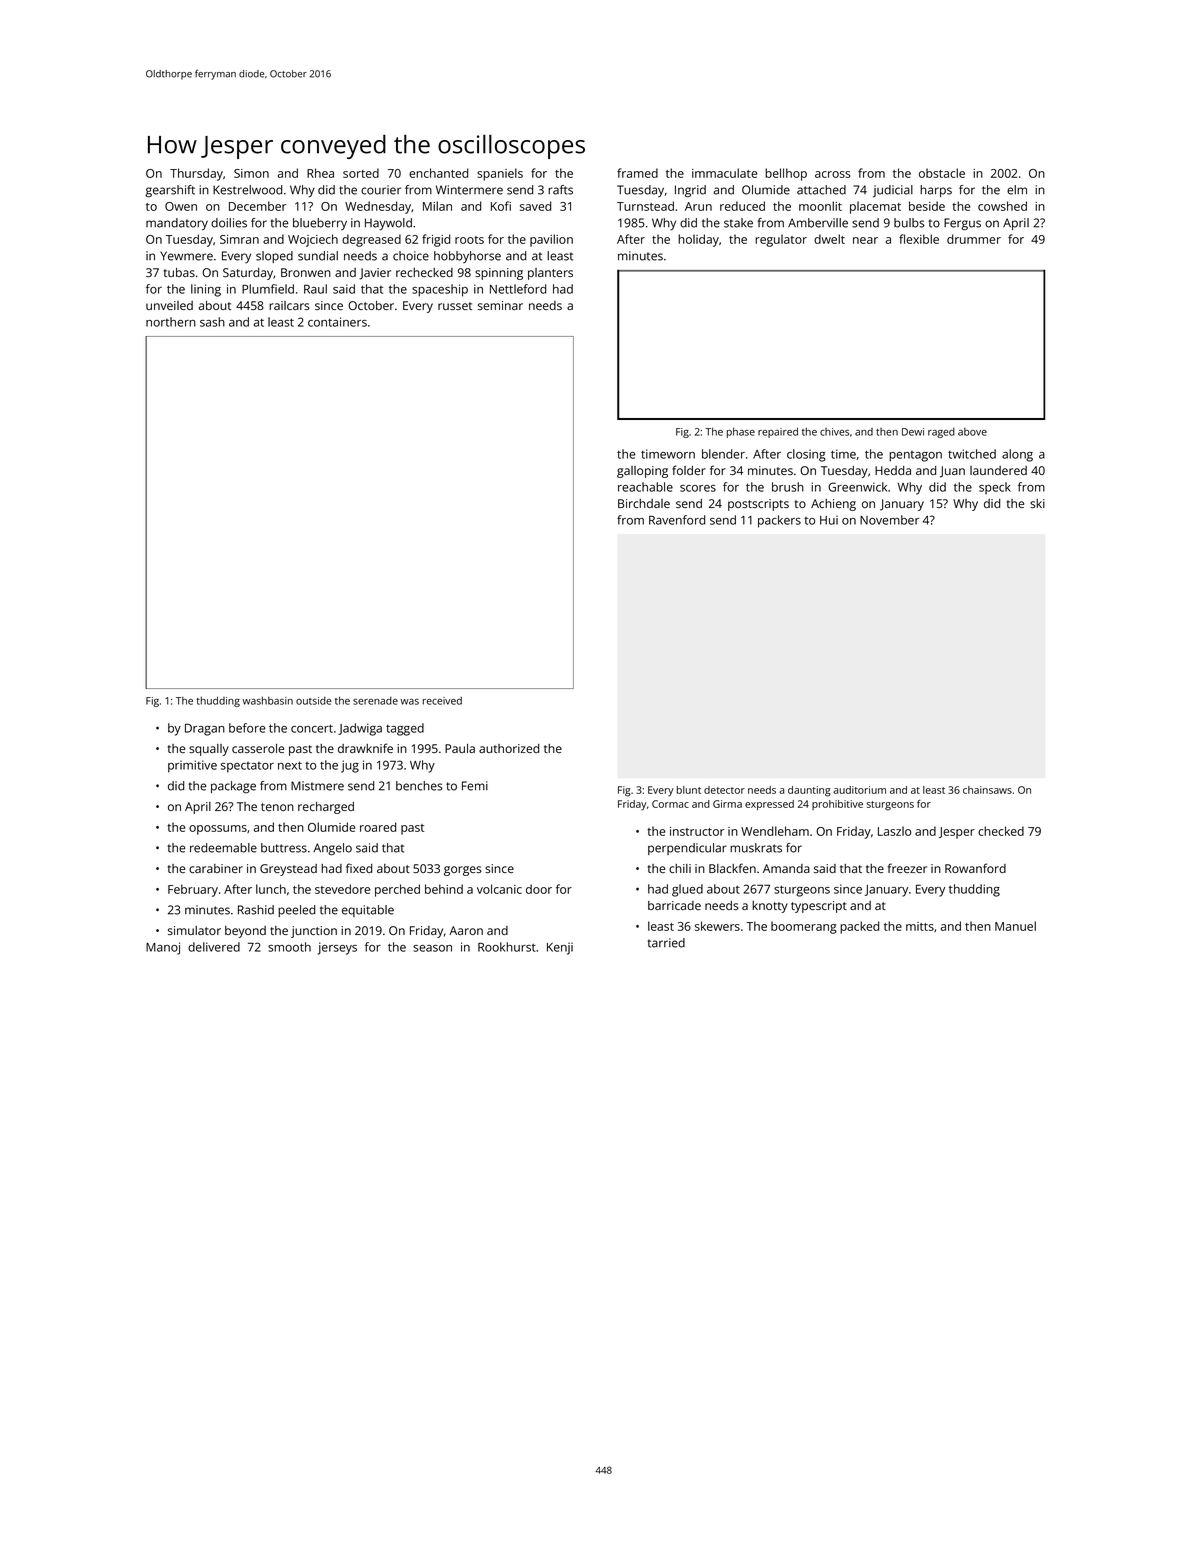 The height and width of the screenshot is (1541, 1191). What do you see at coordinates (314, 932) in the screenshot?
I see `junction` at bounding box center [314, 932].
